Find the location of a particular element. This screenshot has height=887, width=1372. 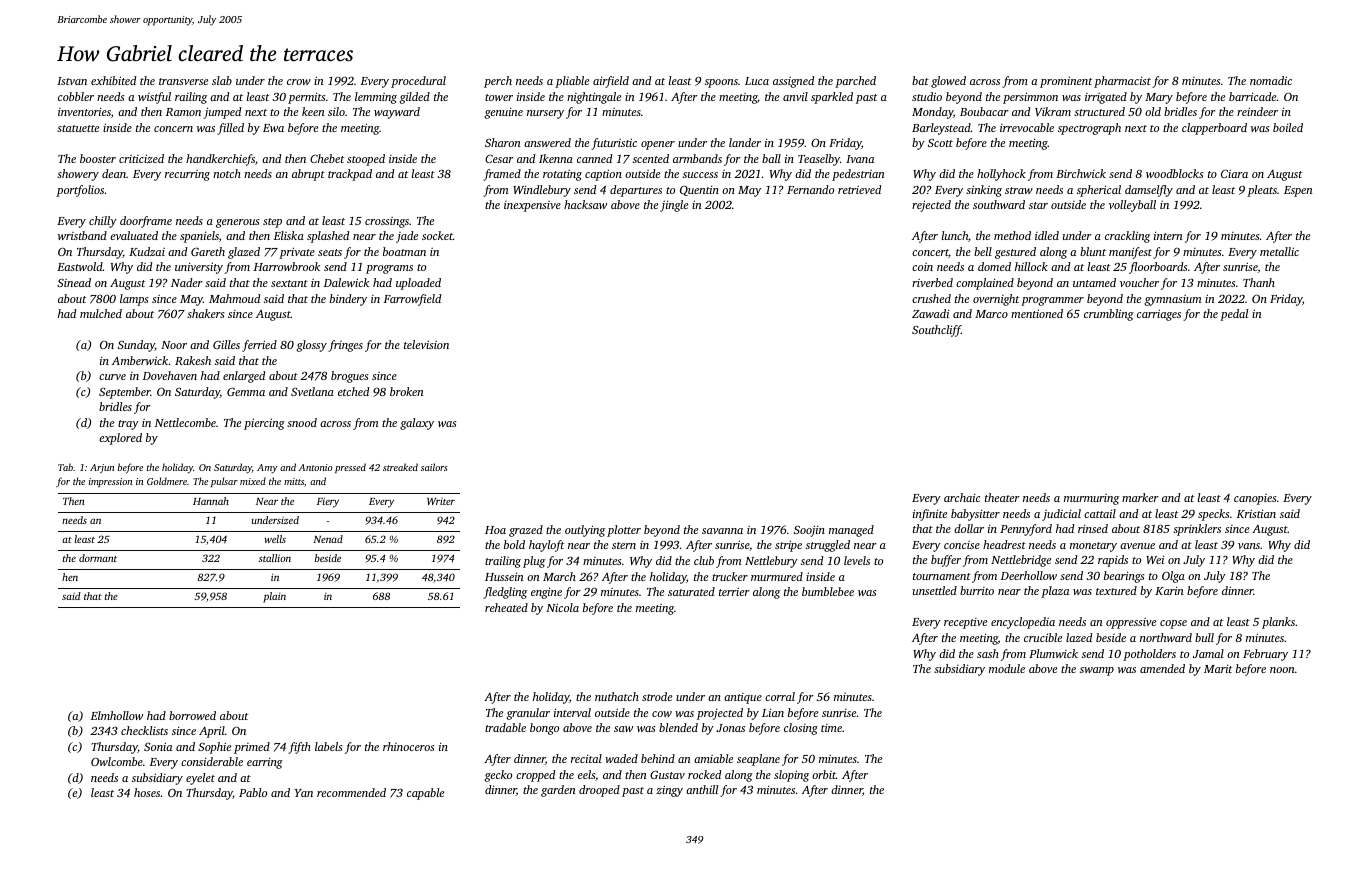

drooped is located at coordinates (599, 791).
